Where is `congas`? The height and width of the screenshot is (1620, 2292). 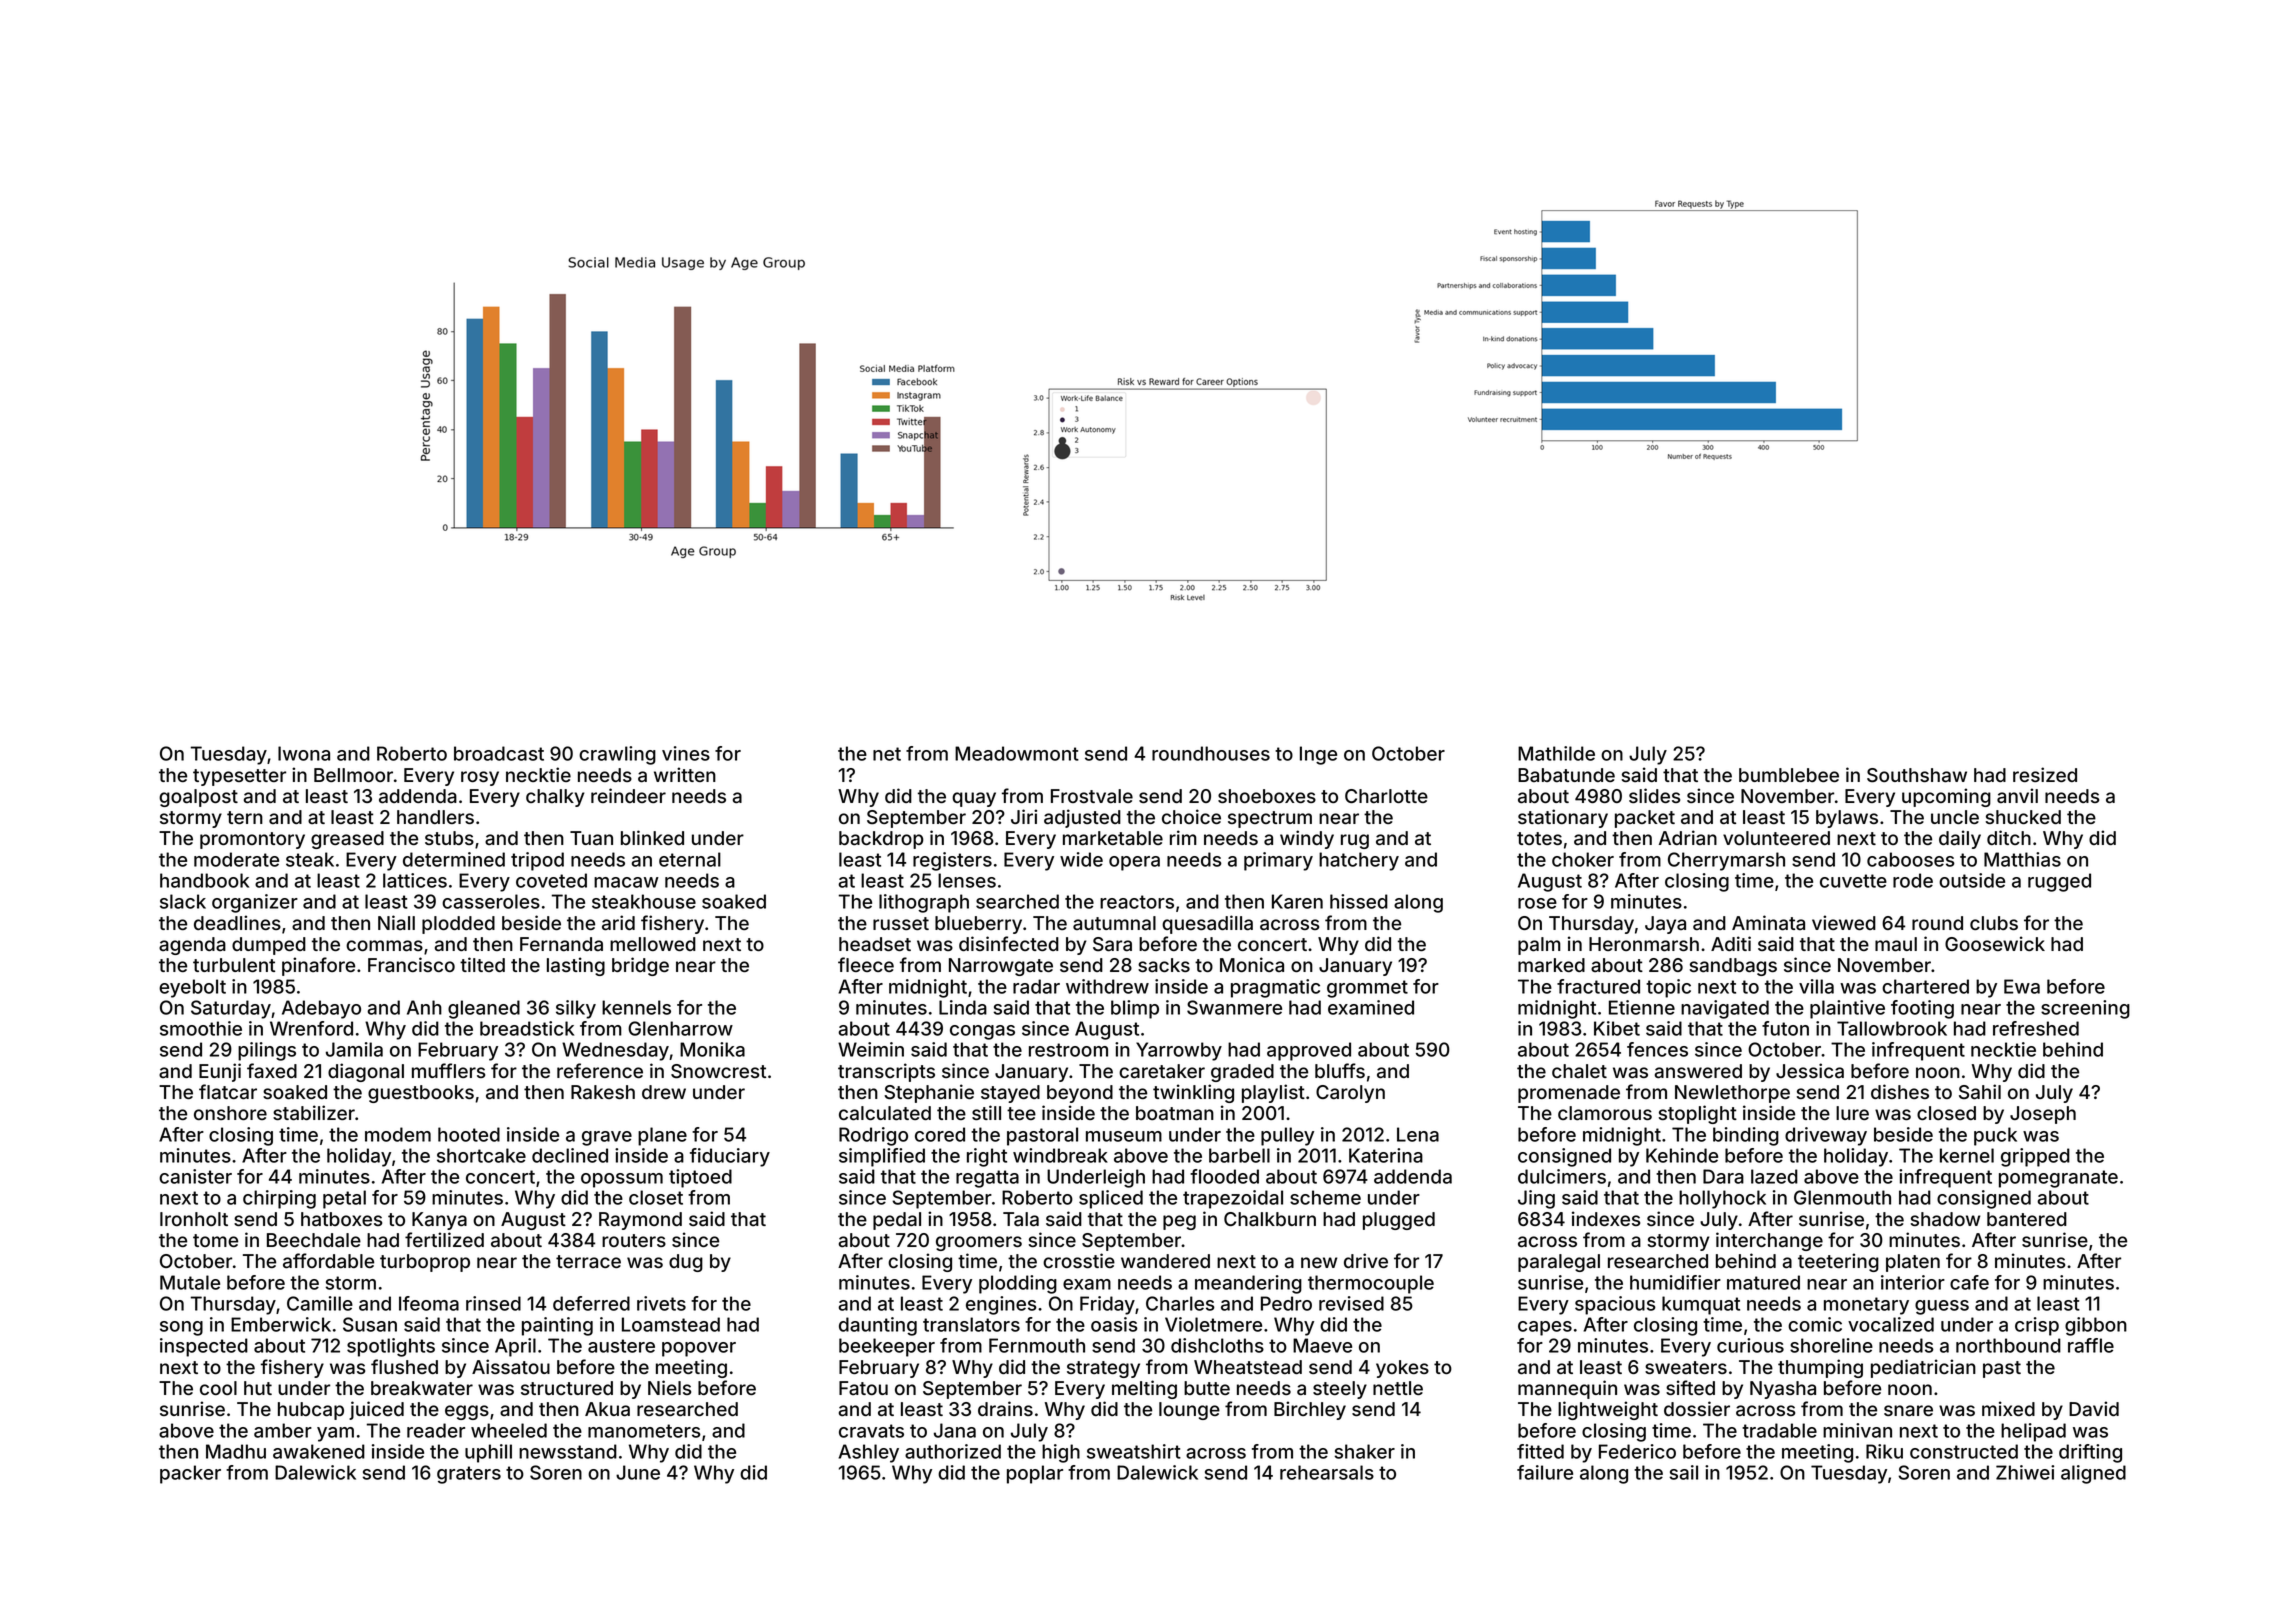
congas is located at coordinates (982, 1032).
